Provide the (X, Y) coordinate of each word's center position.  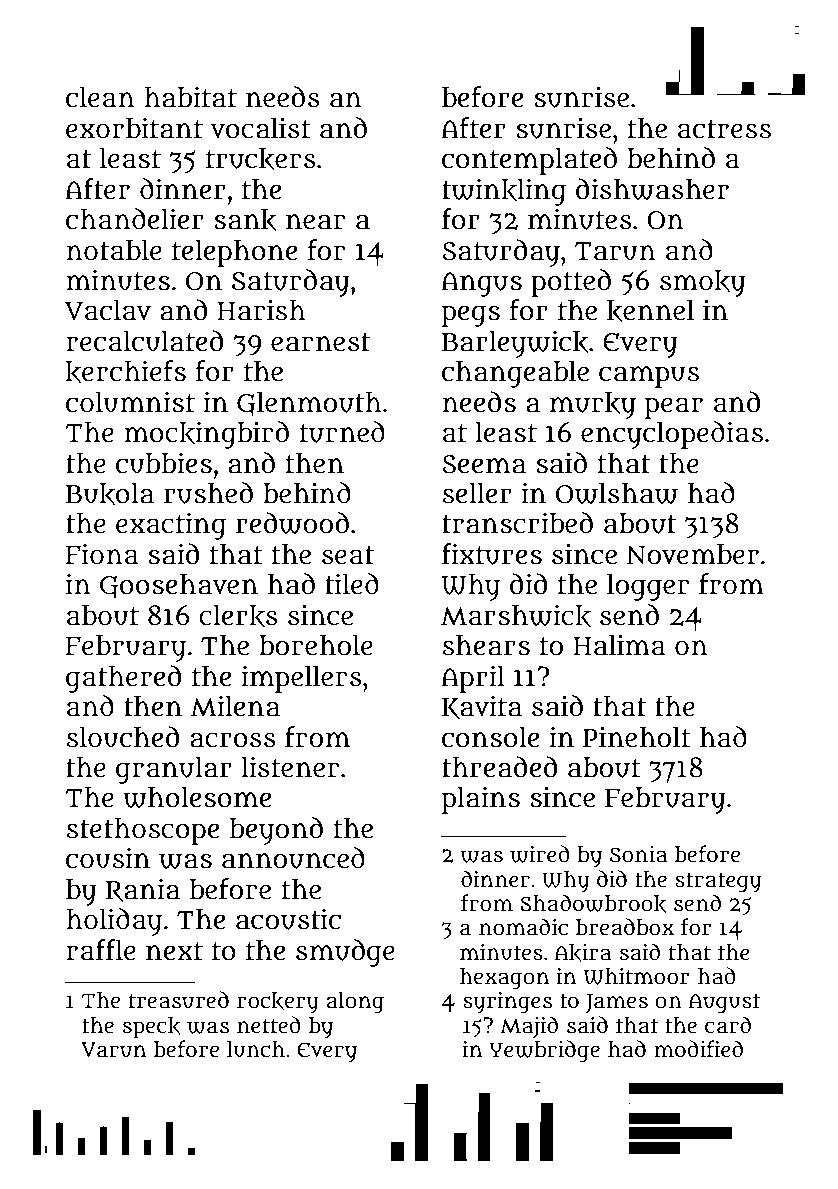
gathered (123, 679)
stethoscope (143, 831)
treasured (179, 1000)
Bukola (110, 494)
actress (724, 129)
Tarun (615, 251)
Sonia (638, 854)
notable (114, 250)
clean (100, 97)
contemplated (529, 161)
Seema (484, 464)
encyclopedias (672, 435)
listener (290, 767)
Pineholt (637, 737)
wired (540, 854)
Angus (481, 284)
